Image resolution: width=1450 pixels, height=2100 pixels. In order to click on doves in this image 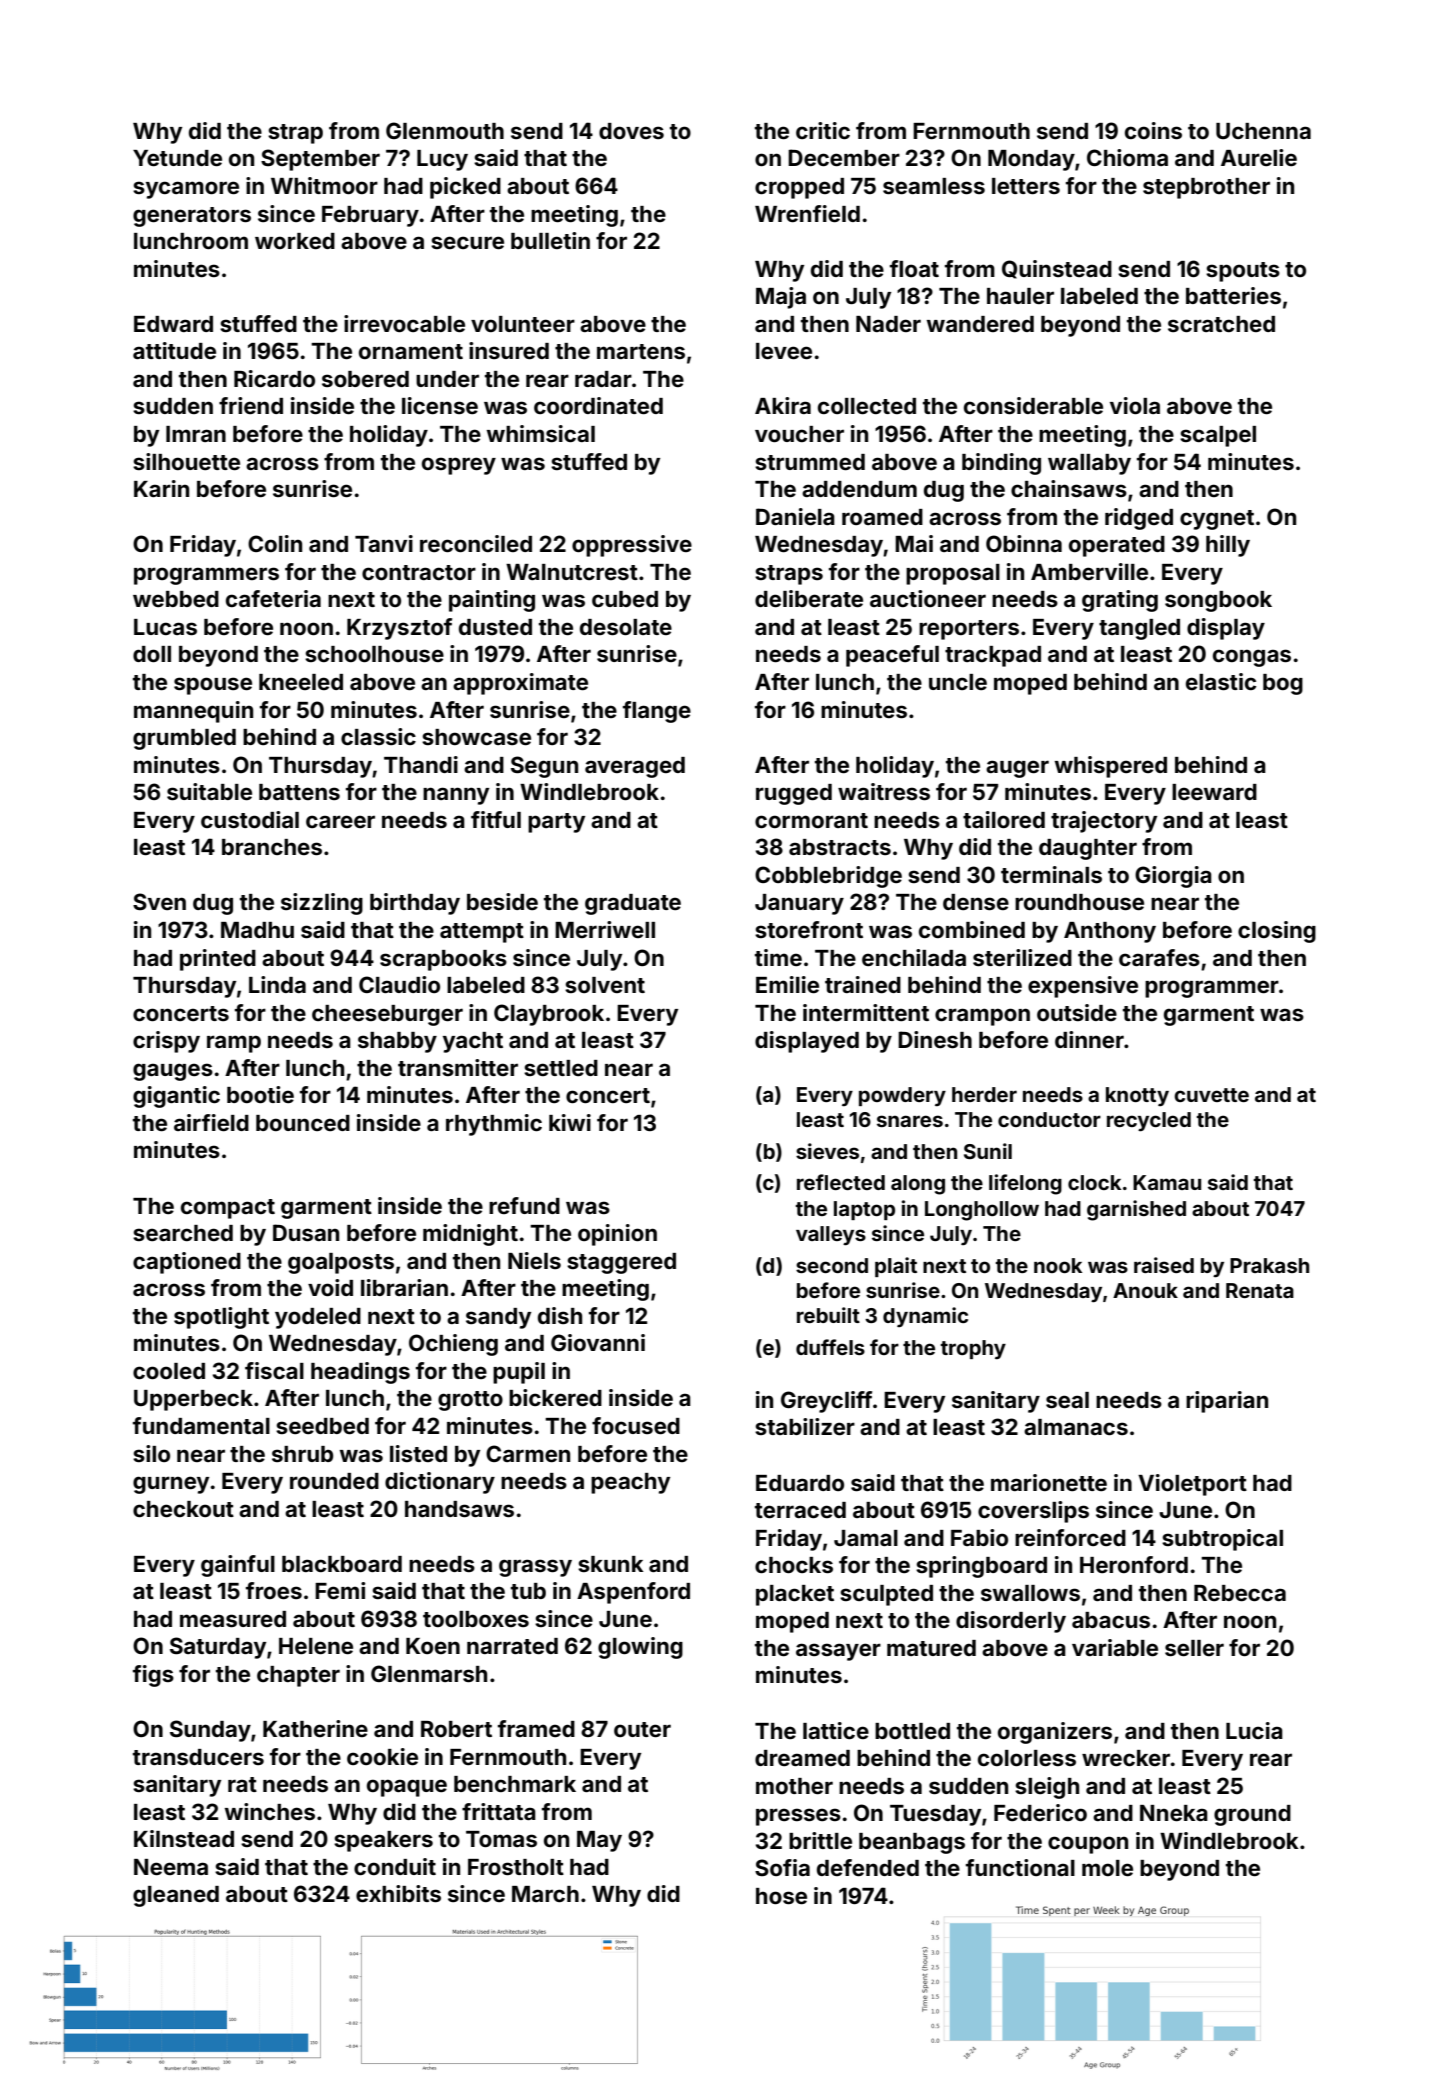, I will do `click(631, 131)`.
